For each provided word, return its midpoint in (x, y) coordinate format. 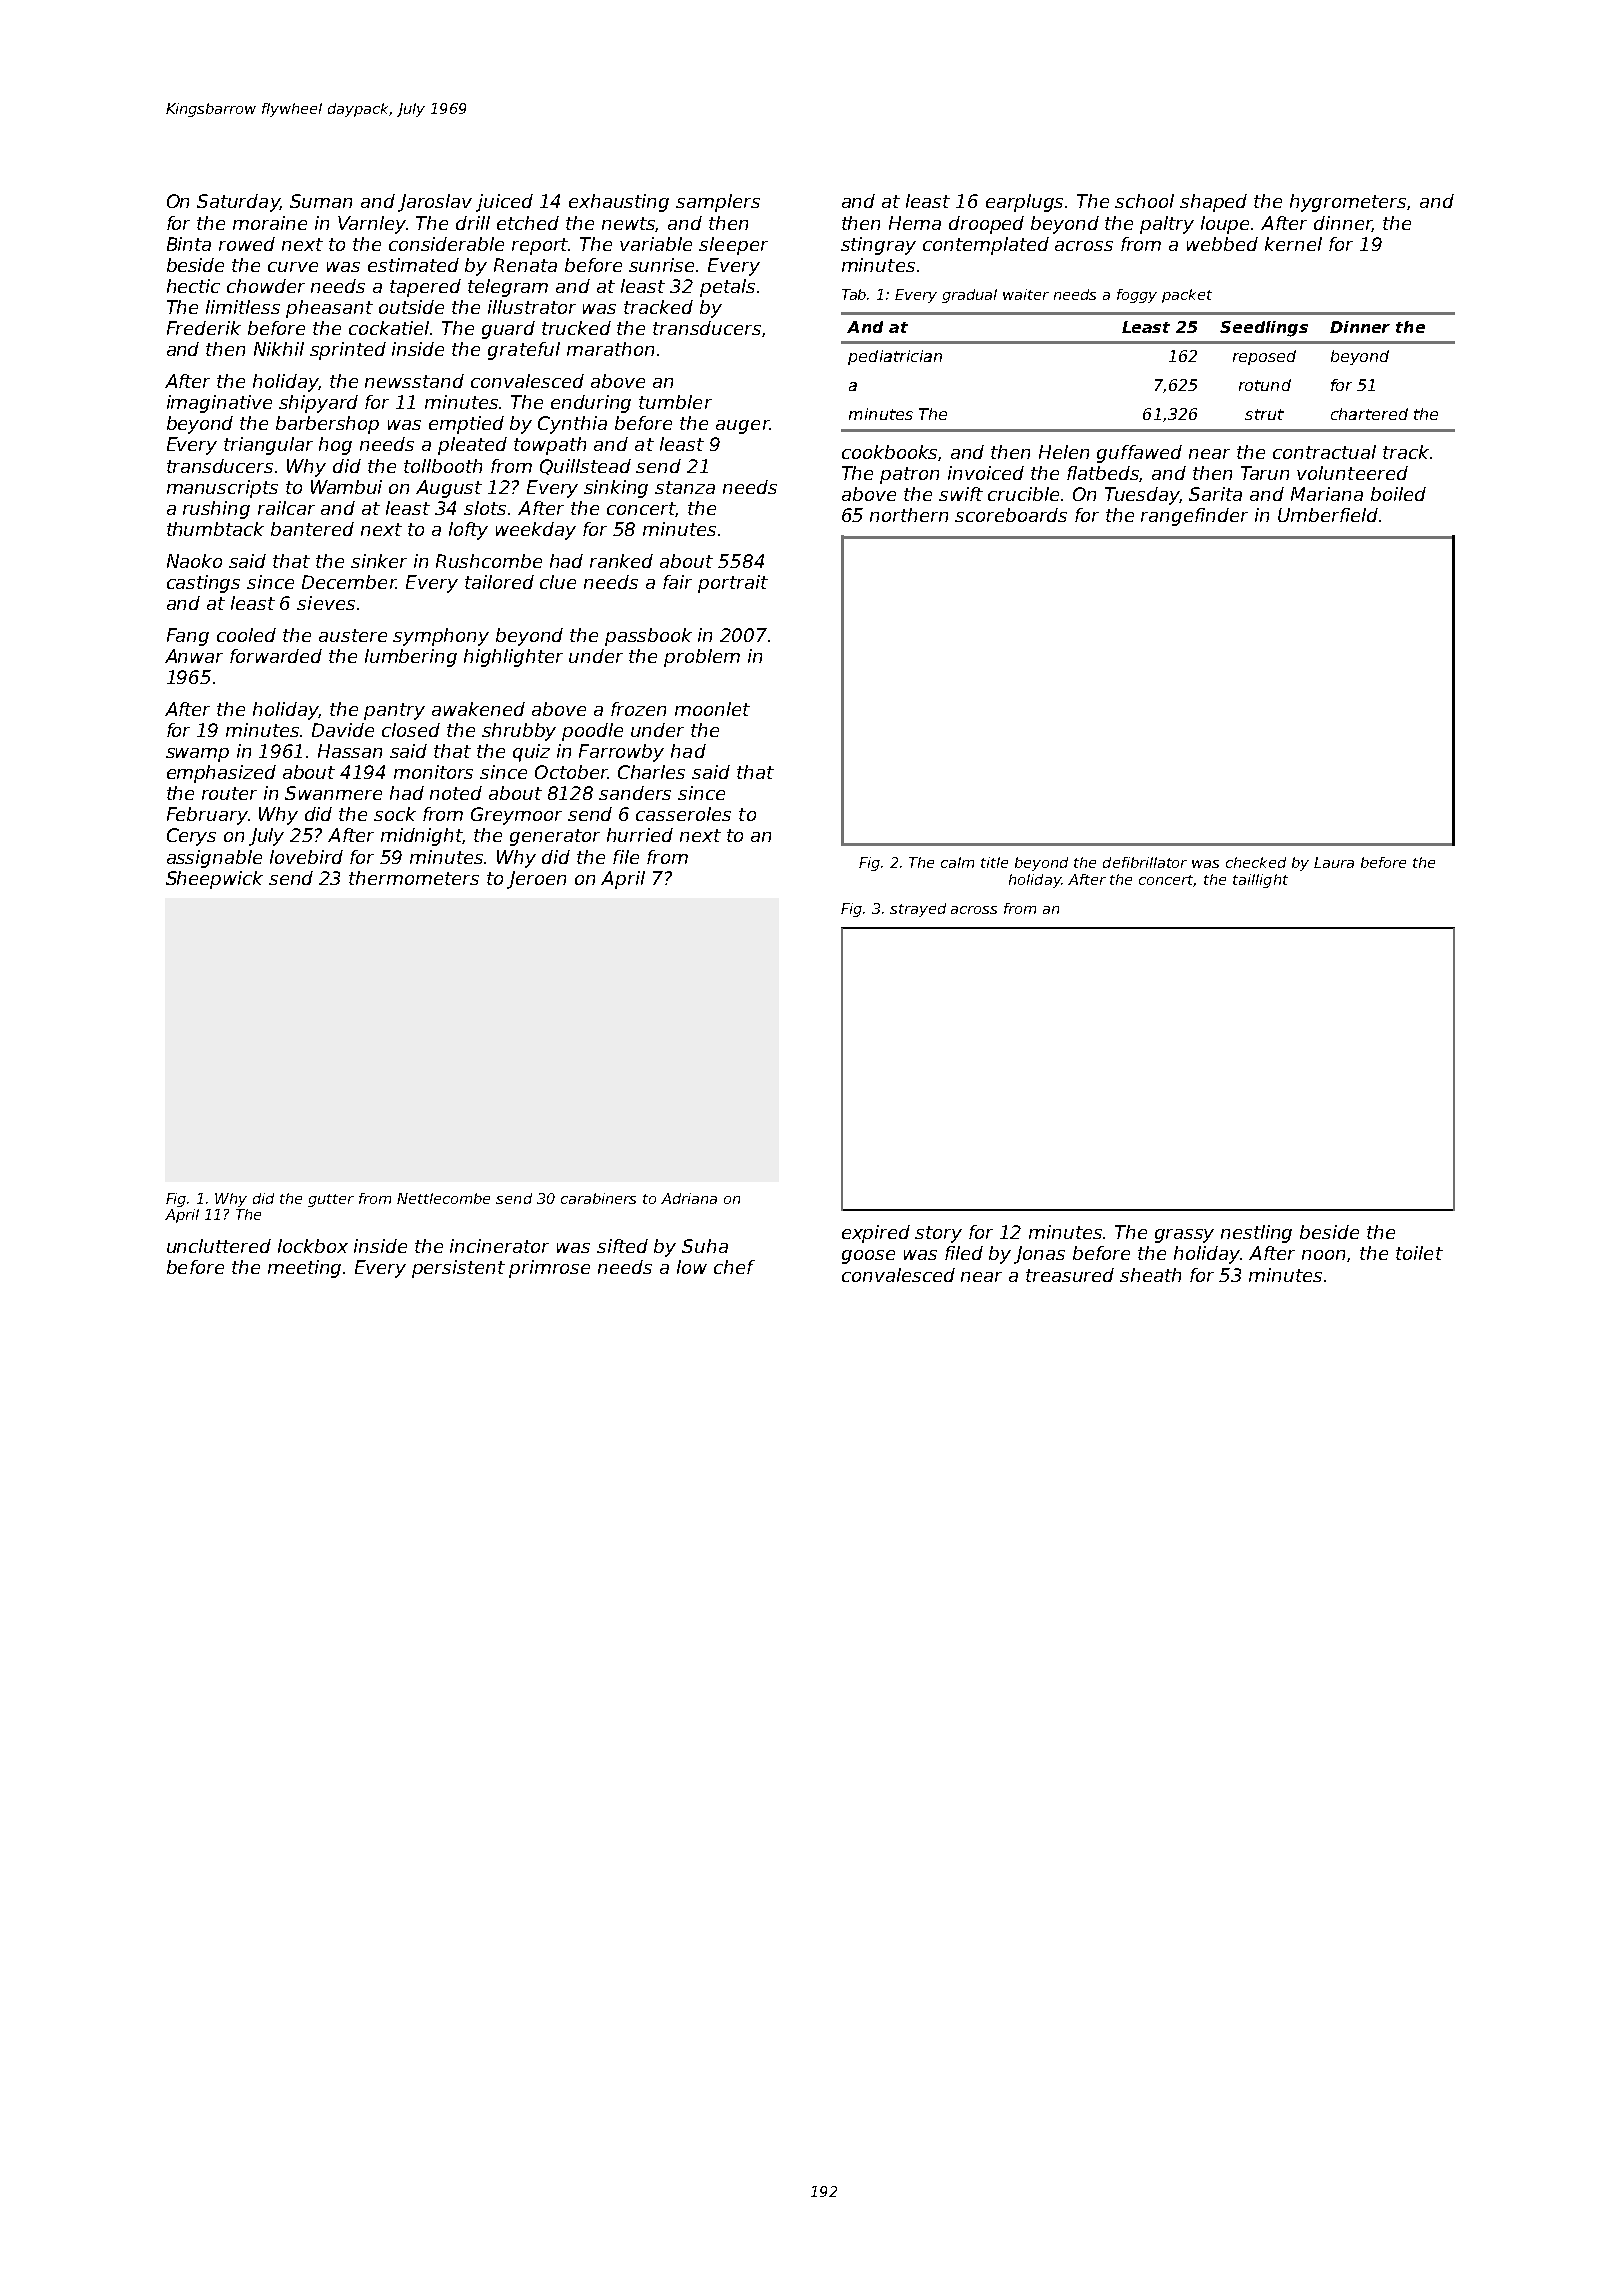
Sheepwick (214, 880)
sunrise (661, 265)
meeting (304, 1269)
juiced (504, 203)
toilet (1419, 1253)
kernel (1293, 244)
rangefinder (1194, 517)
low (692, 1267)
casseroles (683, 814)
